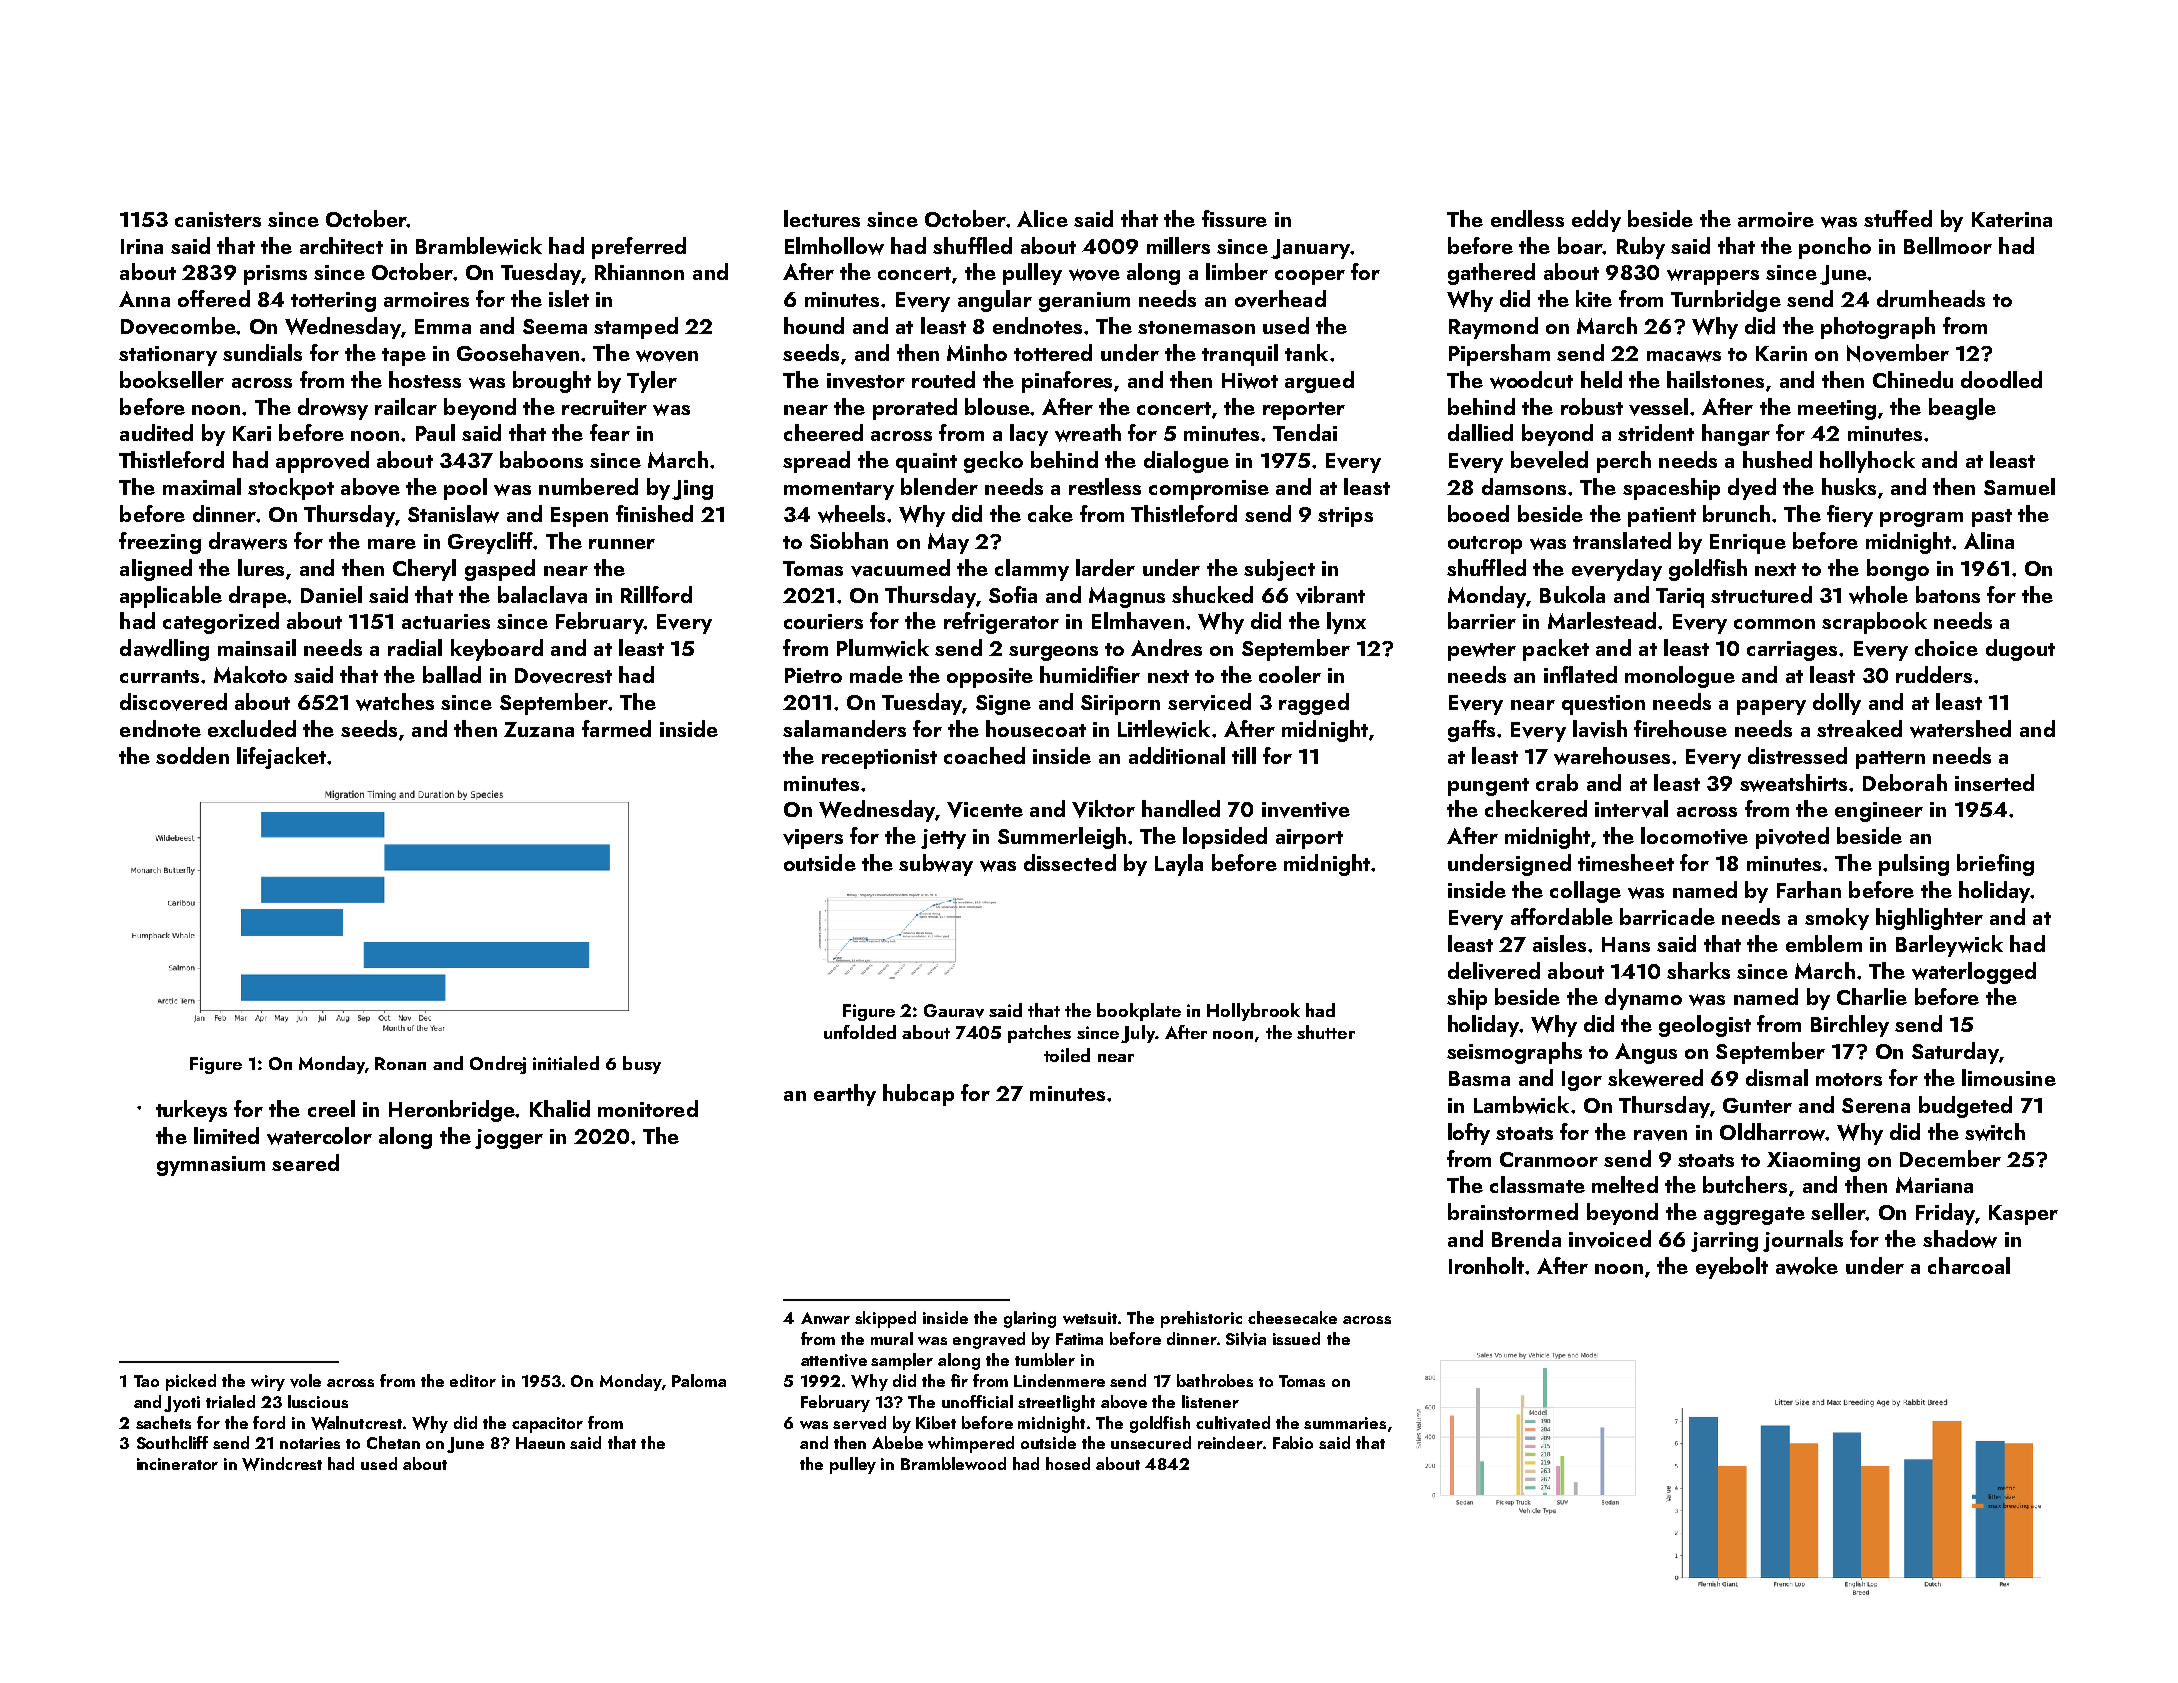  I want to click on Turnbridge, so click(1726, 301).
